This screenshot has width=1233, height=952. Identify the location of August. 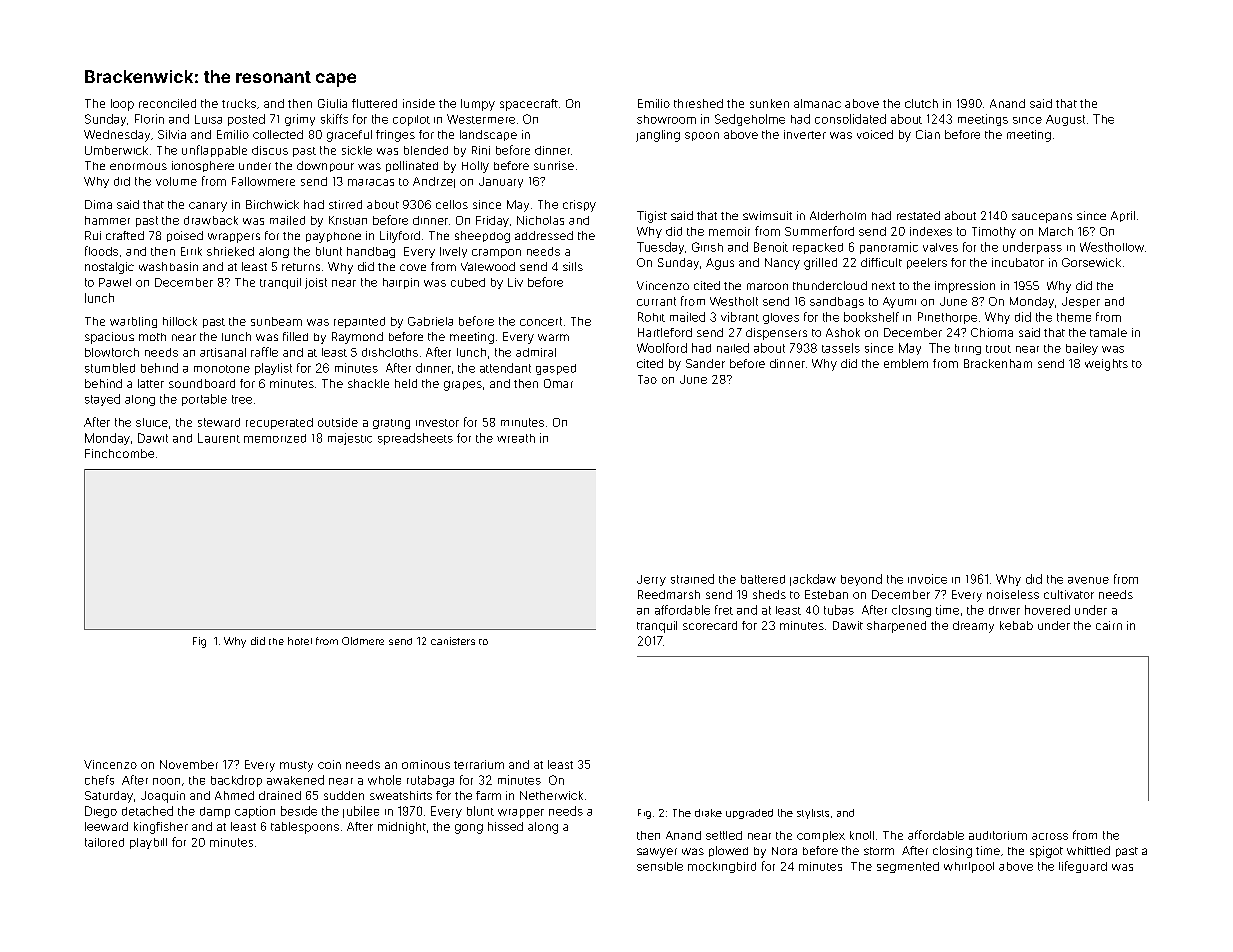
(1065, 120).
